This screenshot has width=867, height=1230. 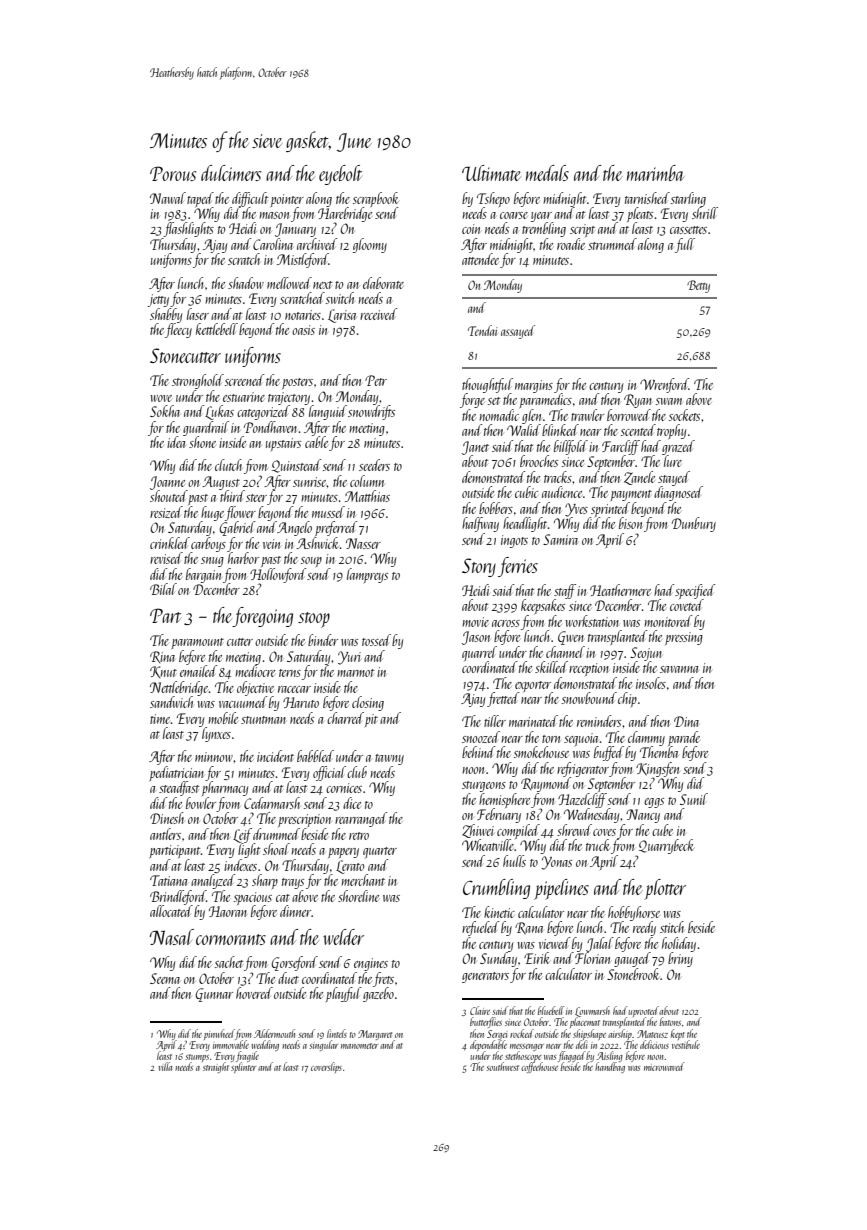 What do you see at coordinates (293, 883) in the screenshot?
I see `trays` at bounding box center [293, 883].
